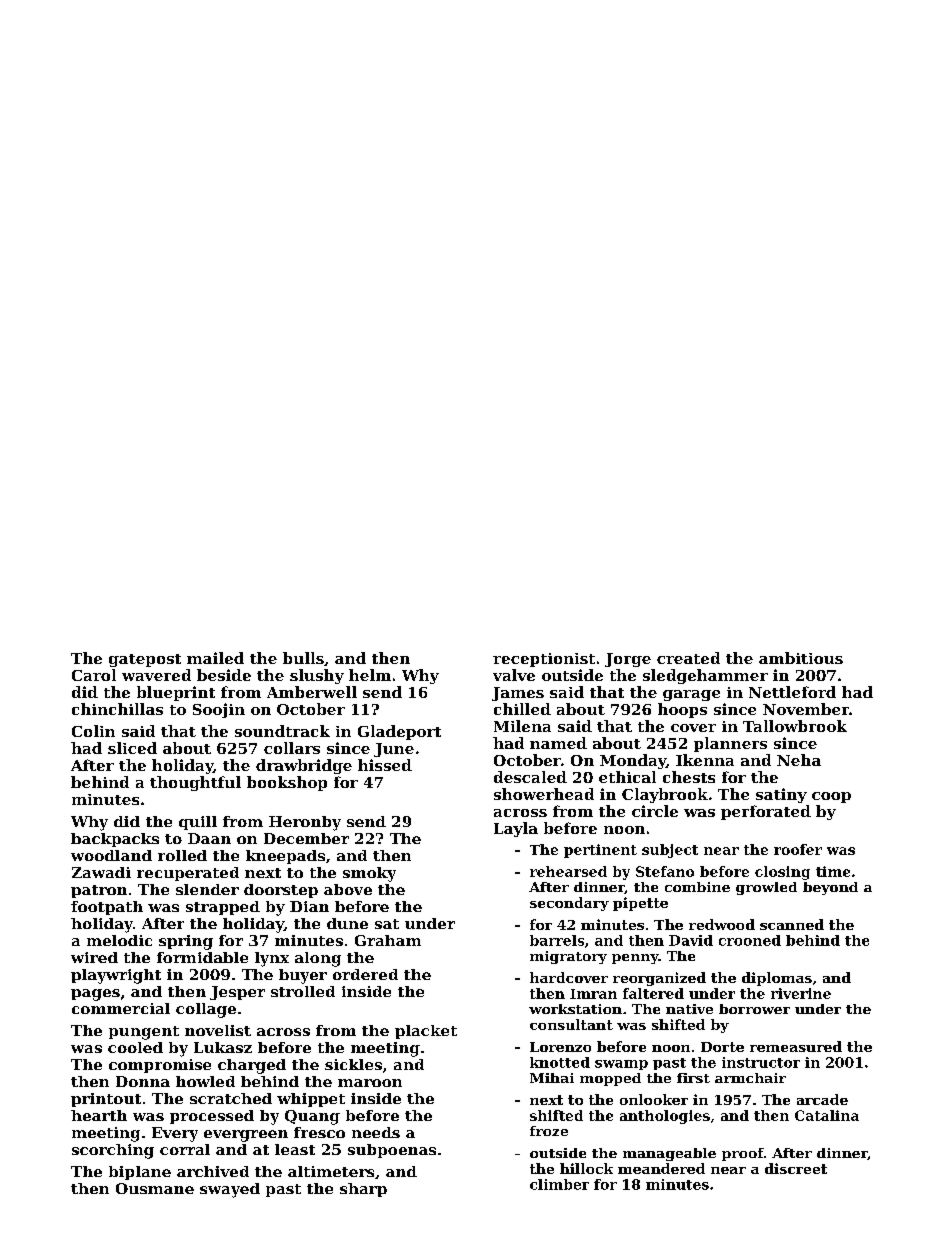 The image size is (952, 1233). Describe the element at coordinates (224, 675) in the screenshot. I see `beside` at that location.
